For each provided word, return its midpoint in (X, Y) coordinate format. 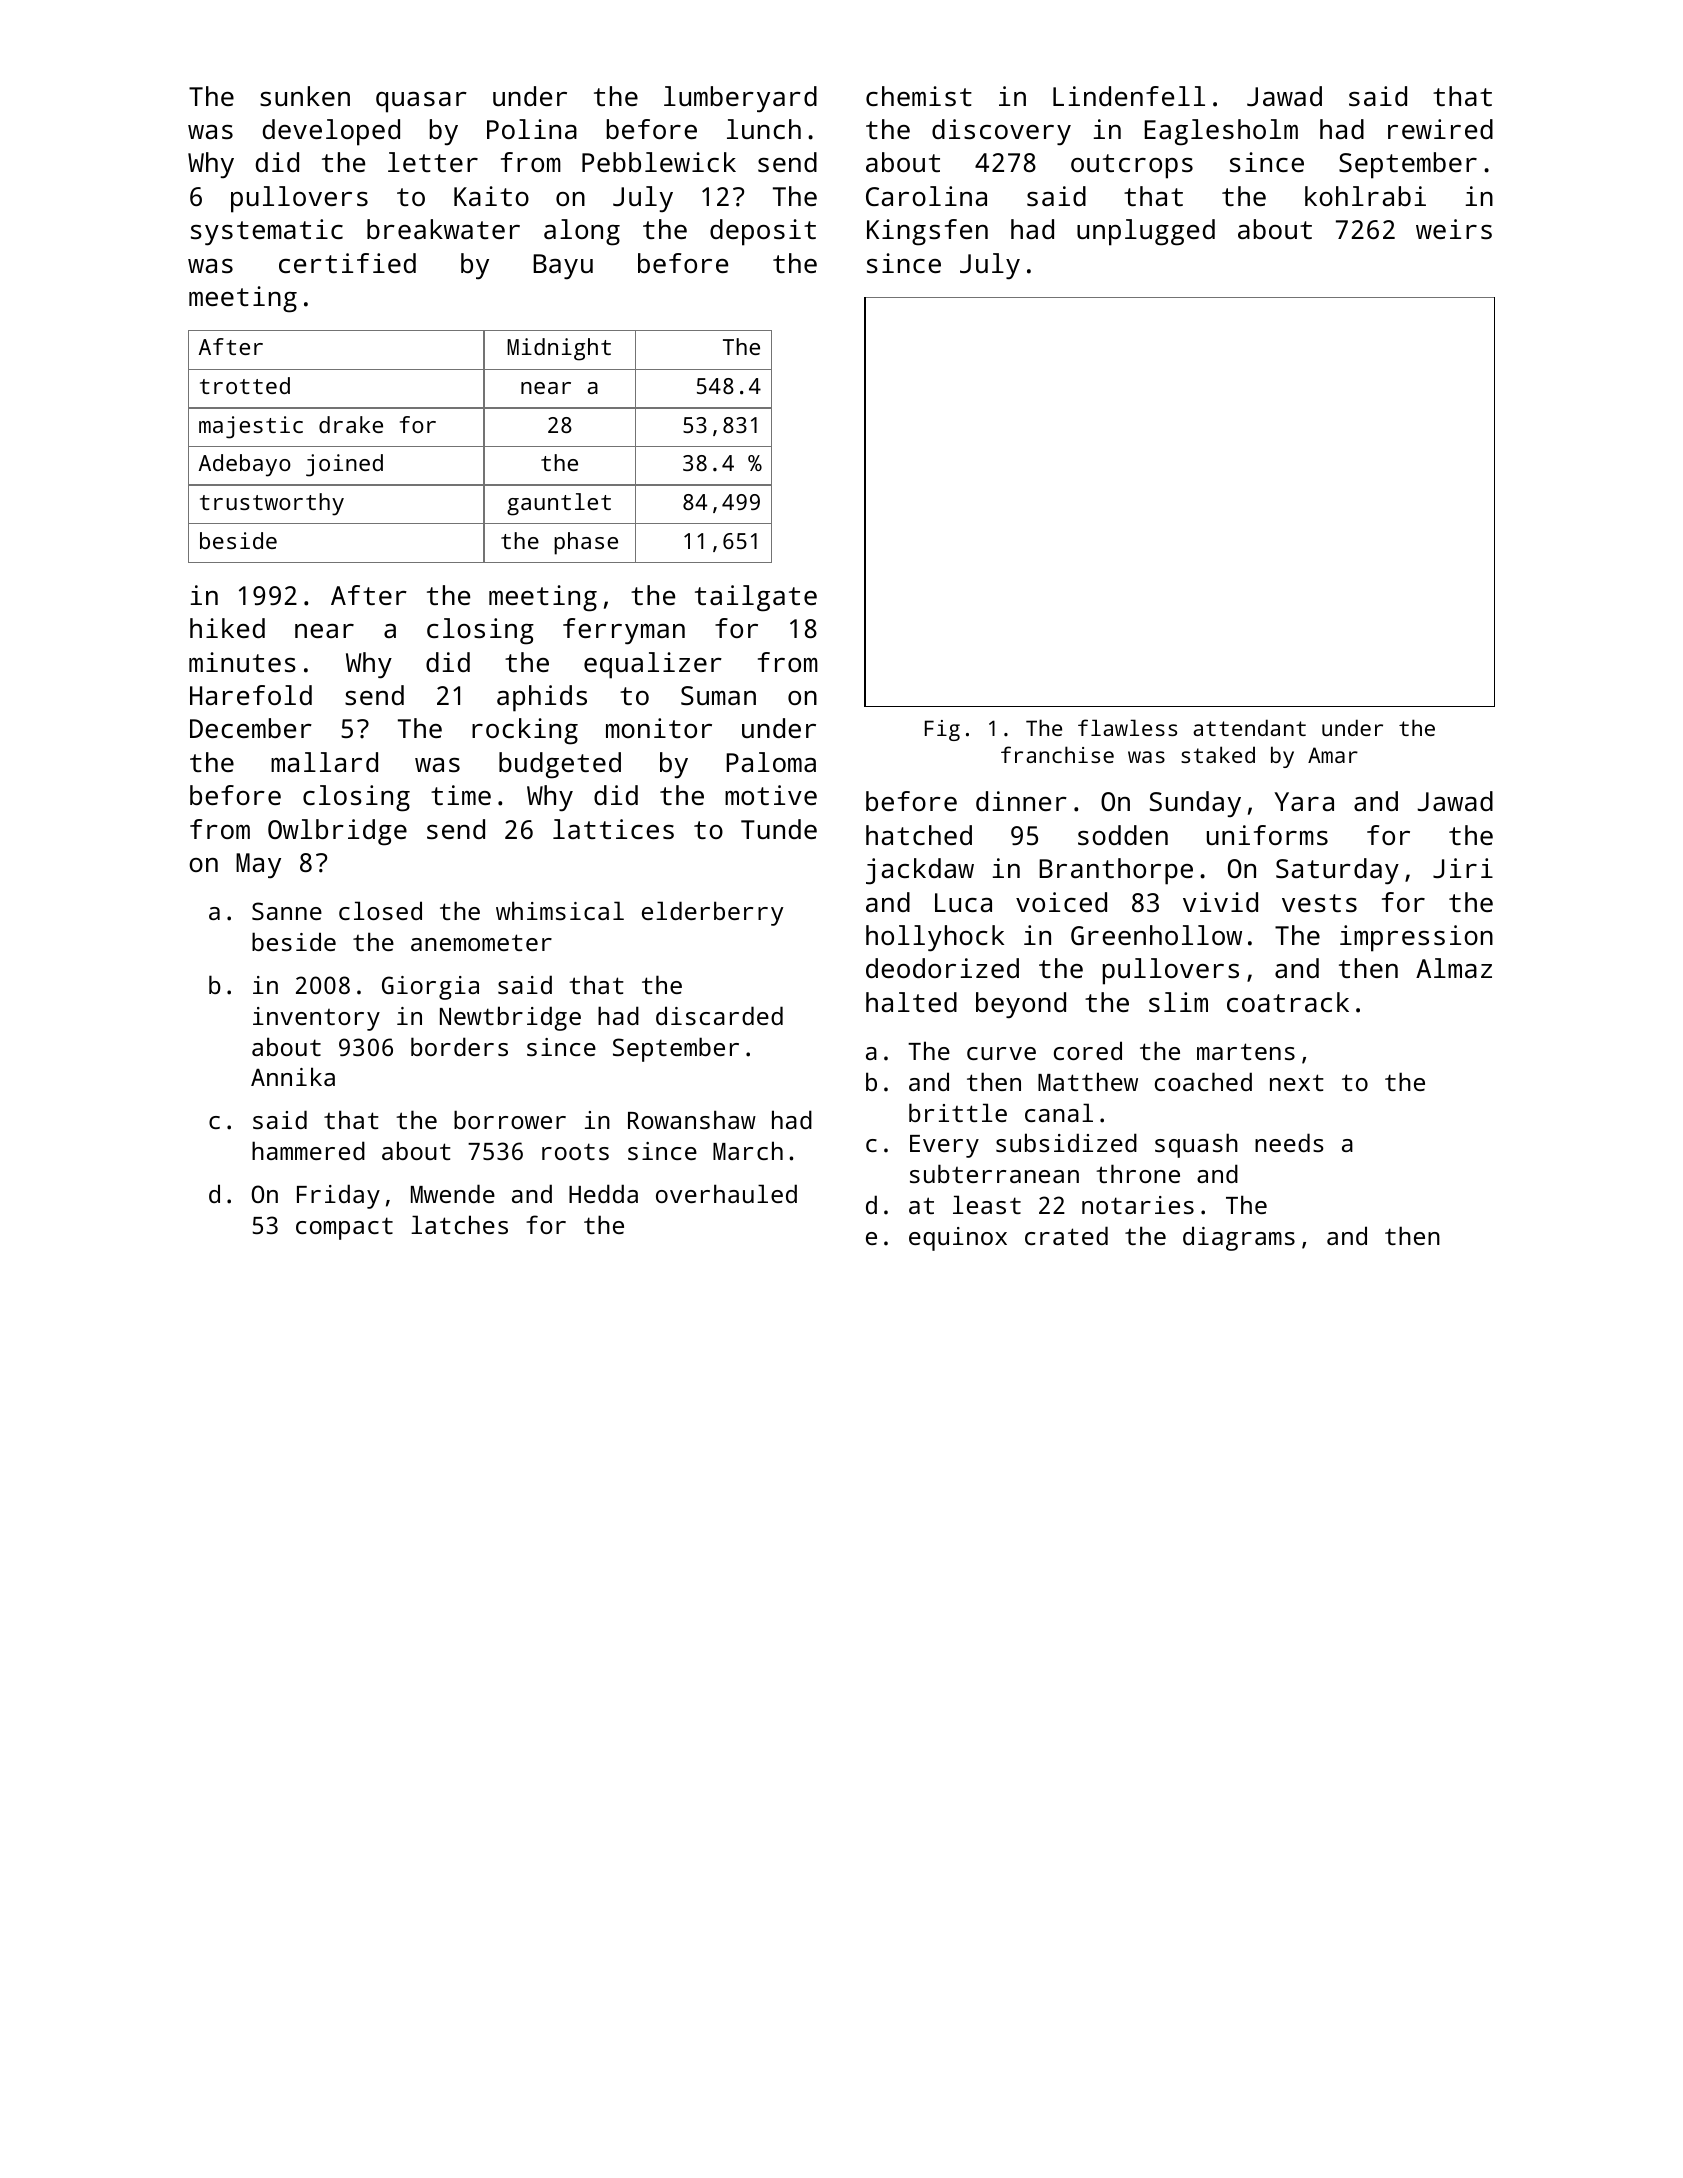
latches (459, 1224)
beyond (1021, 1005)
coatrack (1288, 1002)
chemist (919, 96)
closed (380, 910)
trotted (245, 385)
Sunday (1195, 804)
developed (331, 132)
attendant (1249, 727)
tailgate (756, 598)
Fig (942, 730)
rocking (525, 731)
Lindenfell (1129, 96)
